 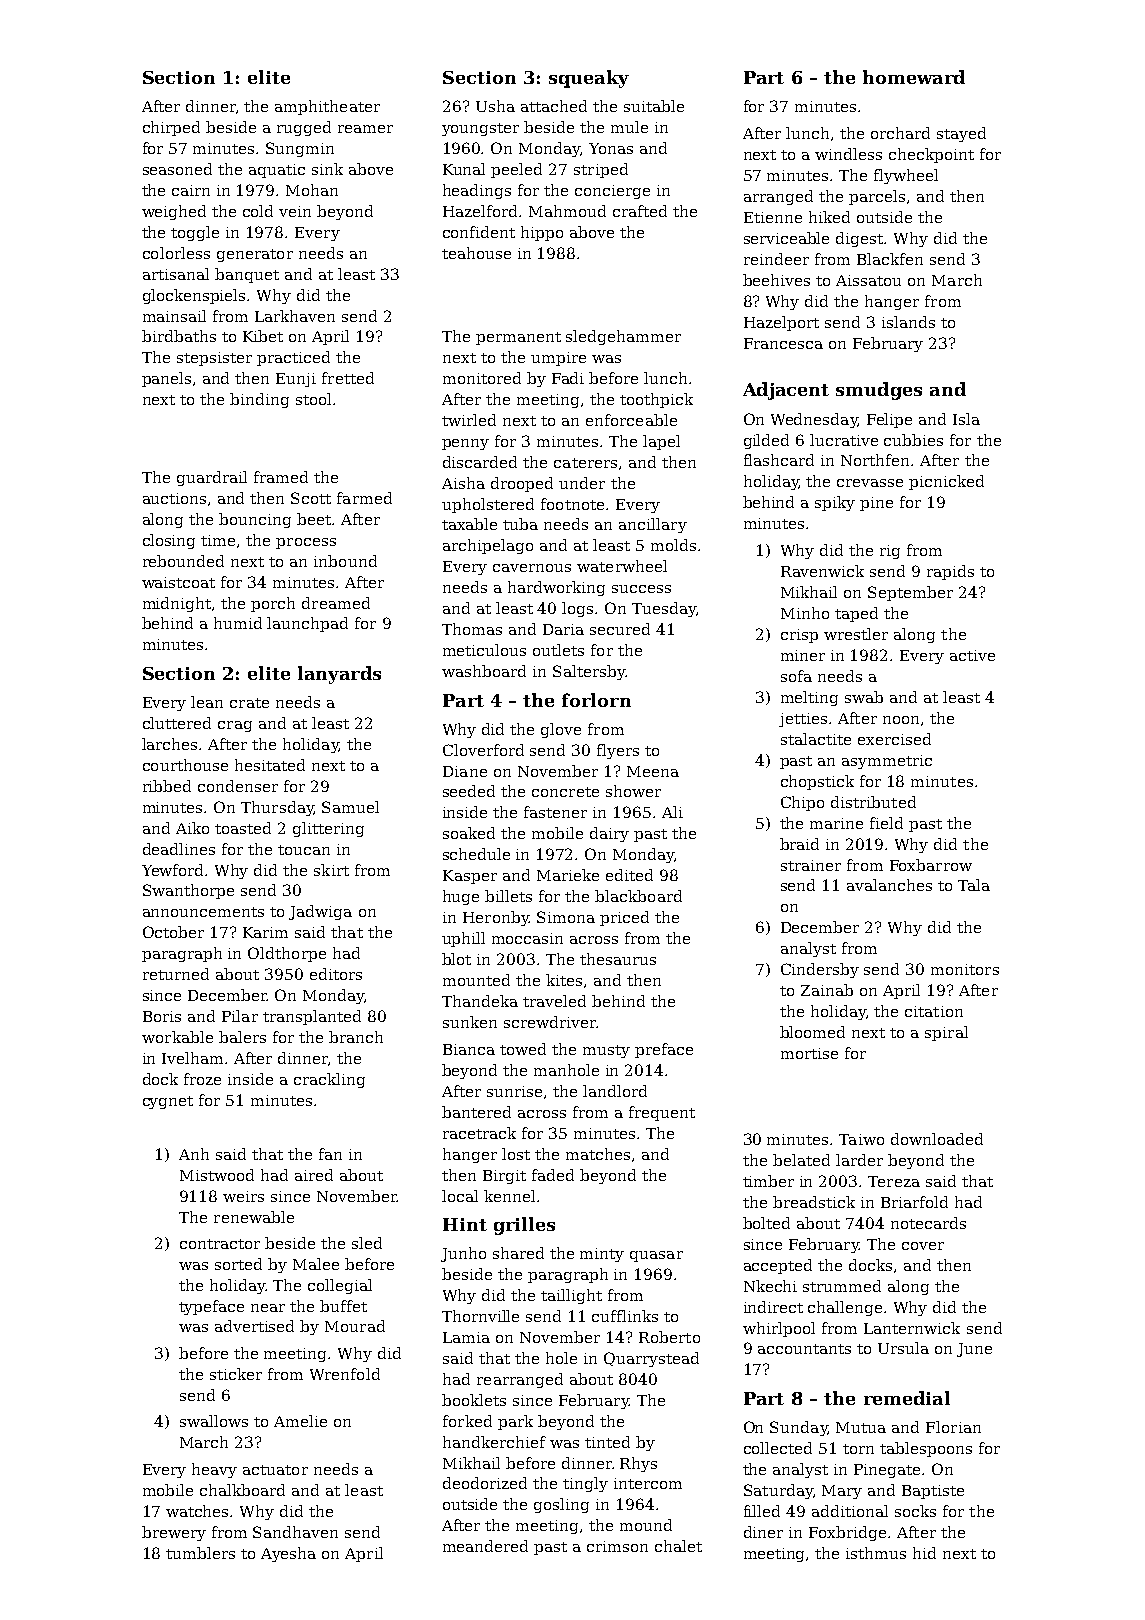 I want to click on Usha, so click(x=495, y=106).
